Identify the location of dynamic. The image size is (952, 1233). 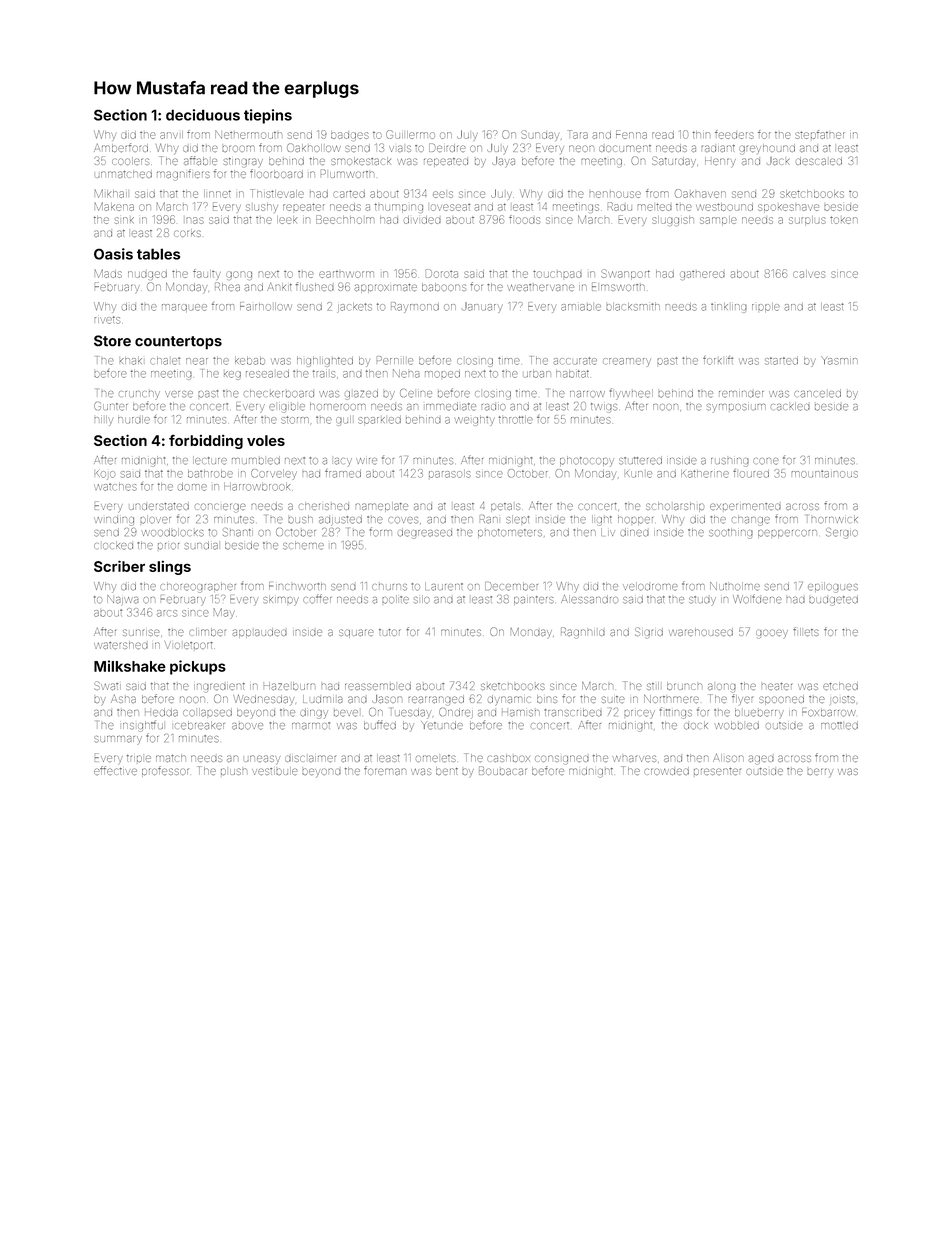
(509, 700).
